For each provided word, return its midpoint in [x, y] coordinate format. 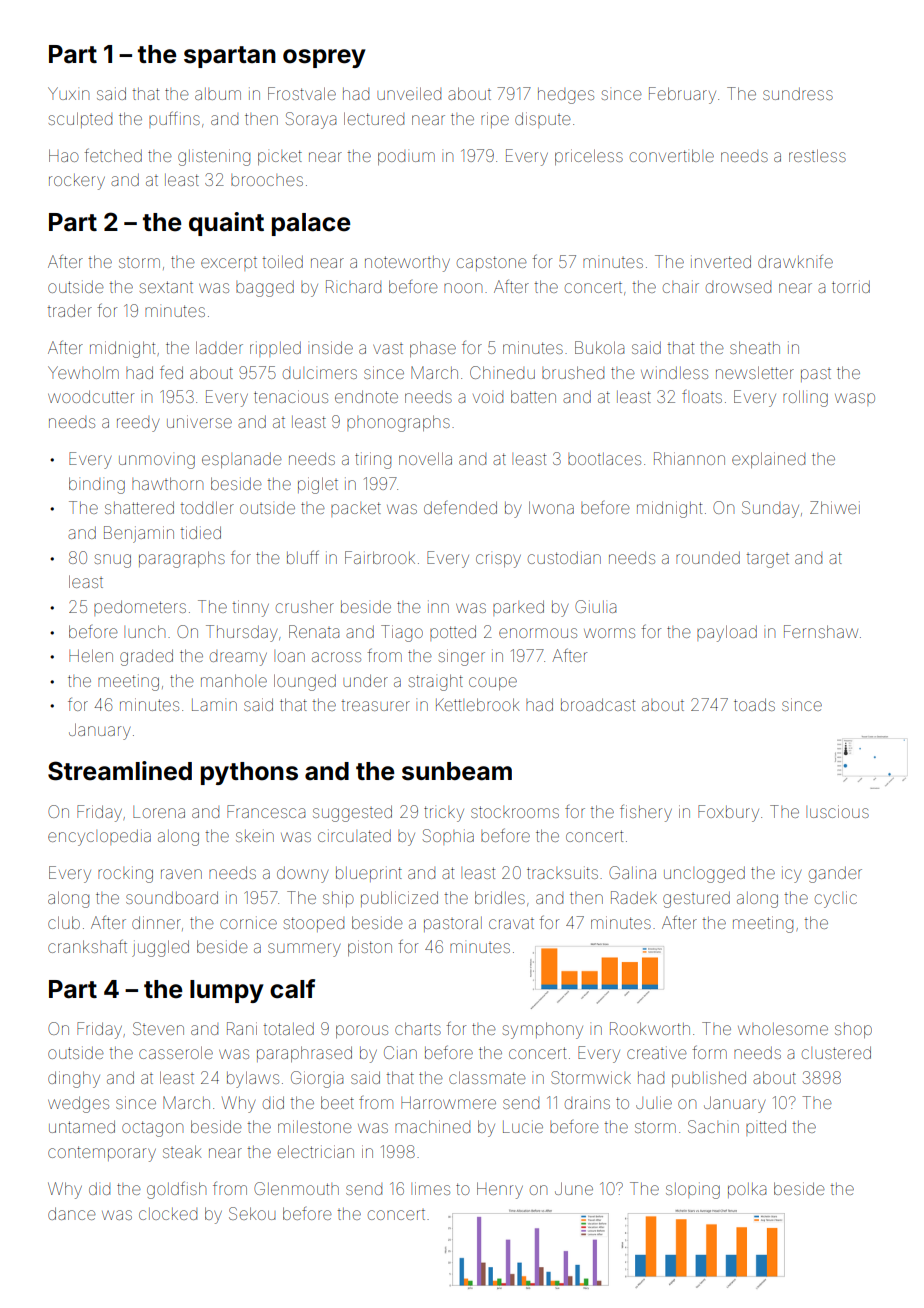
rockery [77, 182]
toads [754, 704]
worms [609, 633]
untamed [82, 1126]
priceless [589, 157]
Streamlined [120, 771]
